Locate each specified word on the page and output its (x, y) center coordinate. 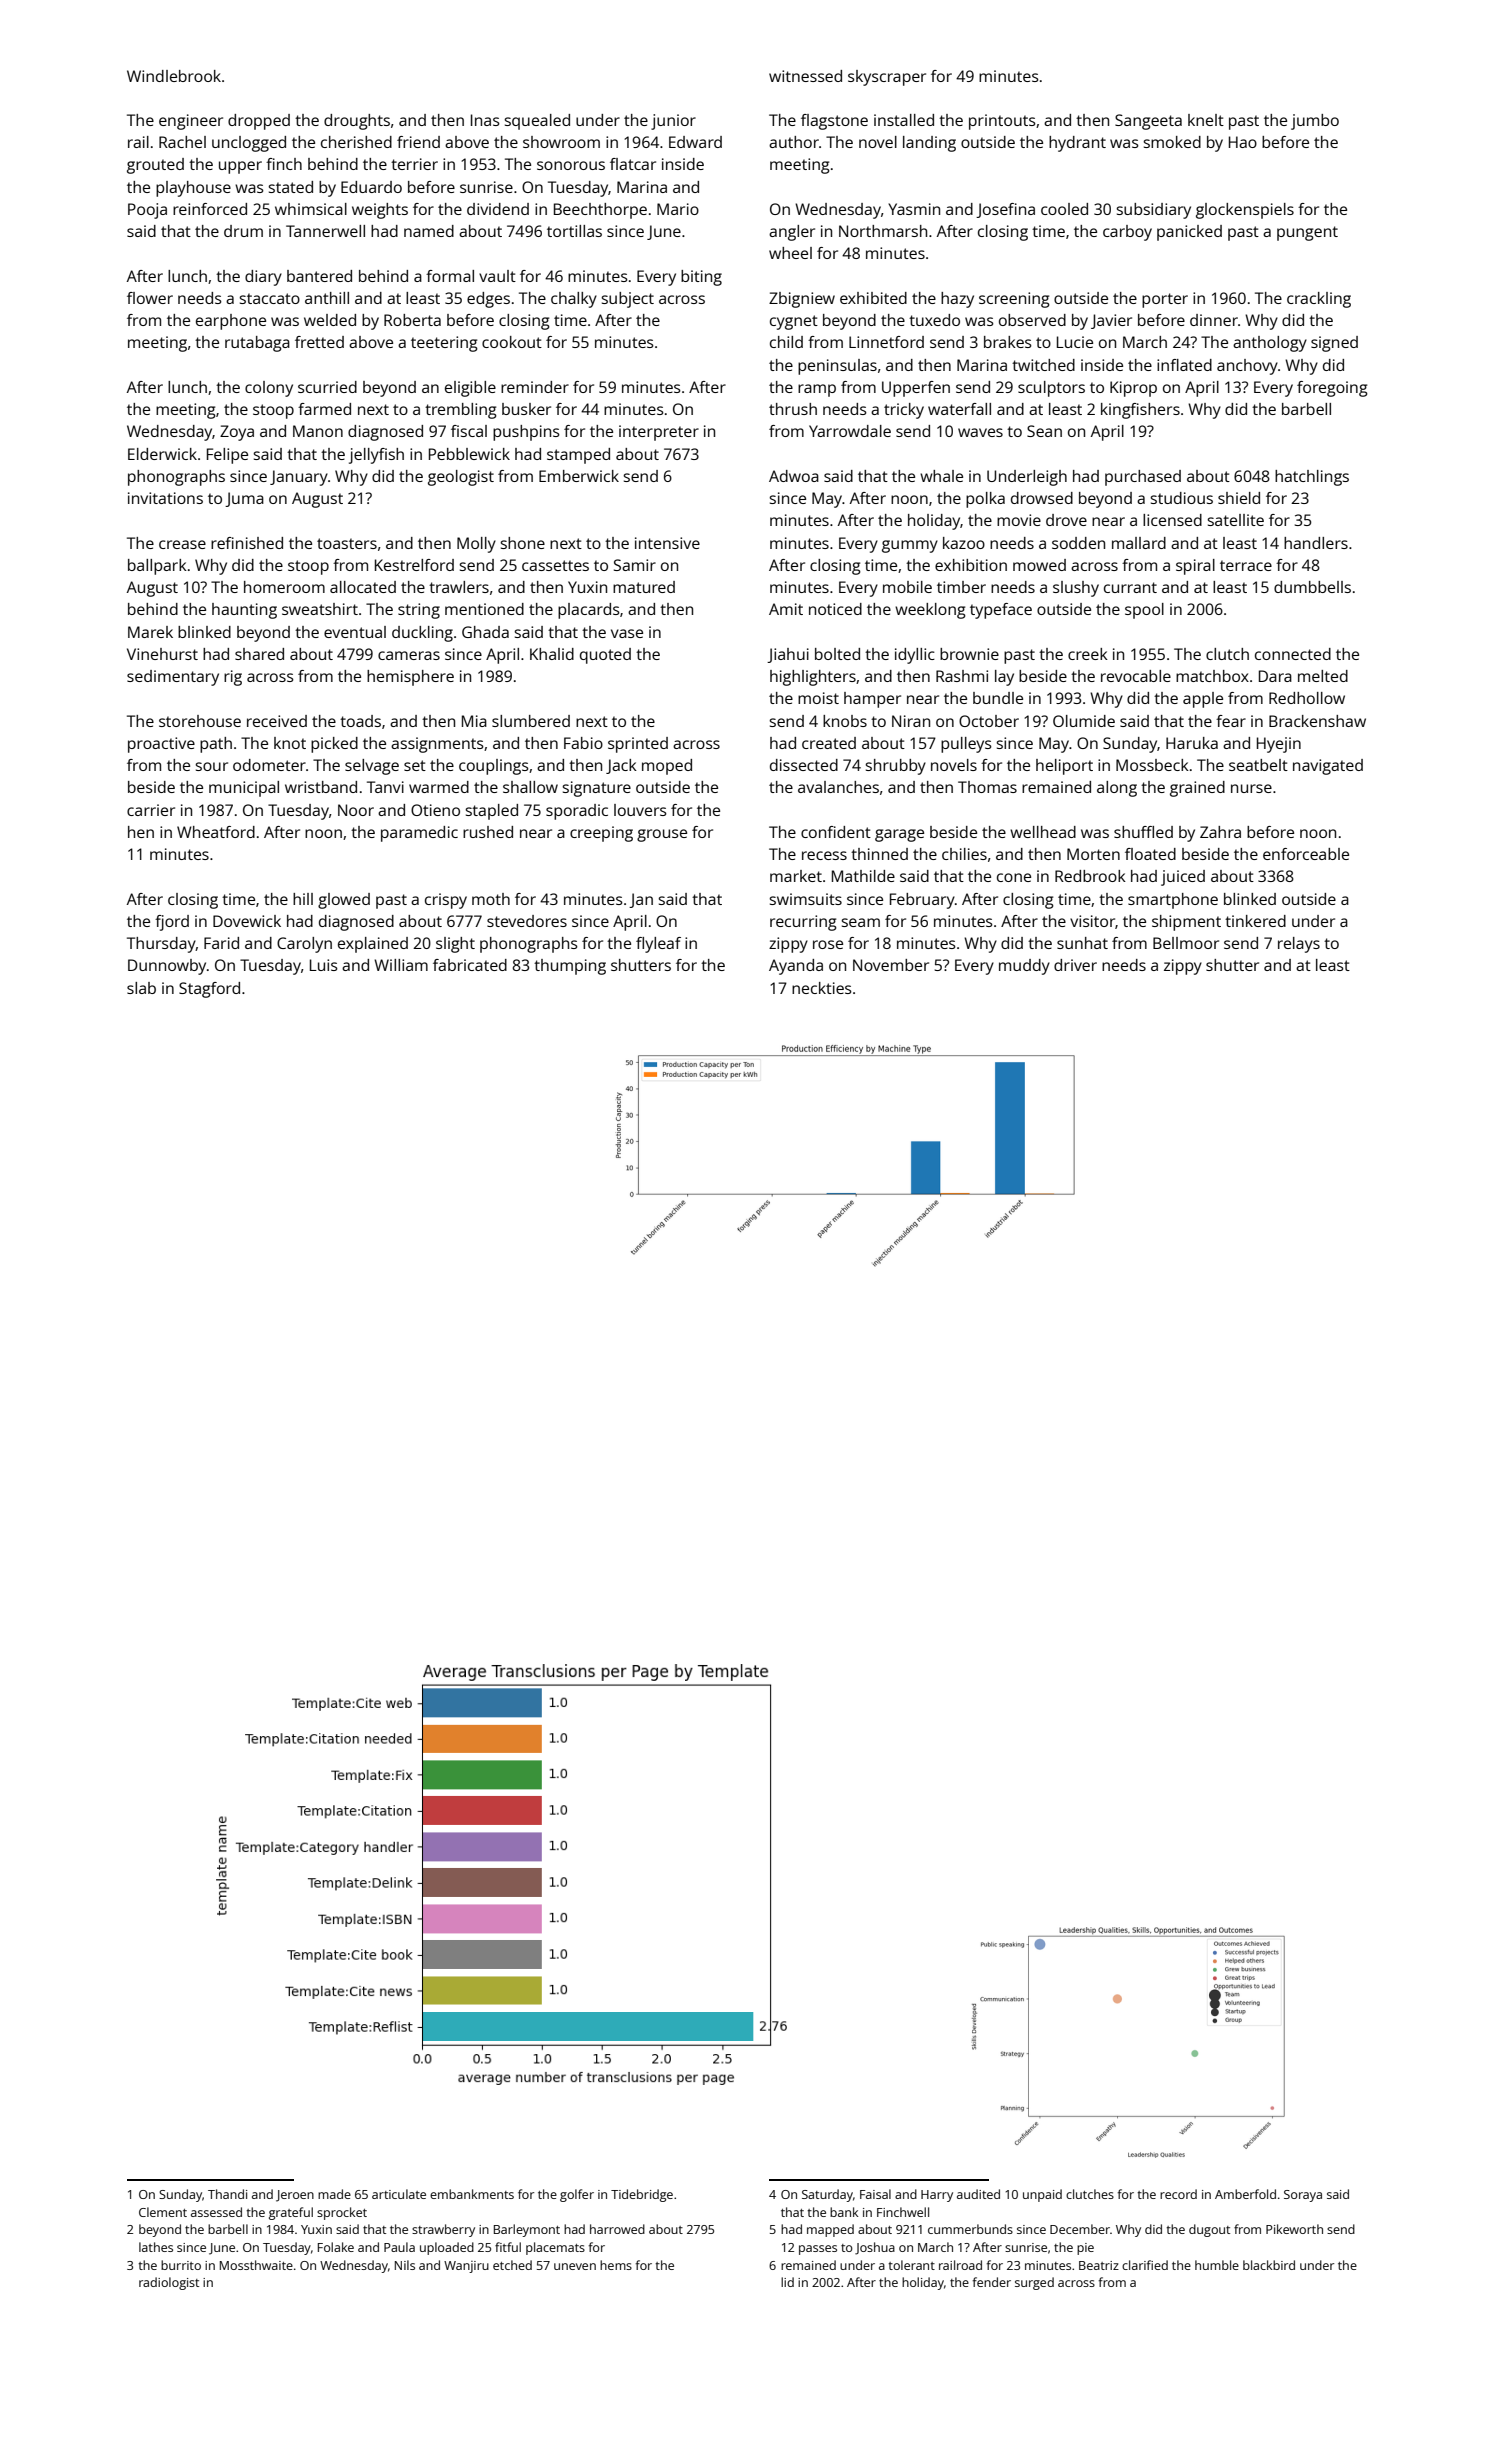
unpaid (1042, 2195)
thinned (879, 854)
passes (818, 2250)
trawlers (459, 587)
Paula (399, 2247)
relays (1299, 945)
